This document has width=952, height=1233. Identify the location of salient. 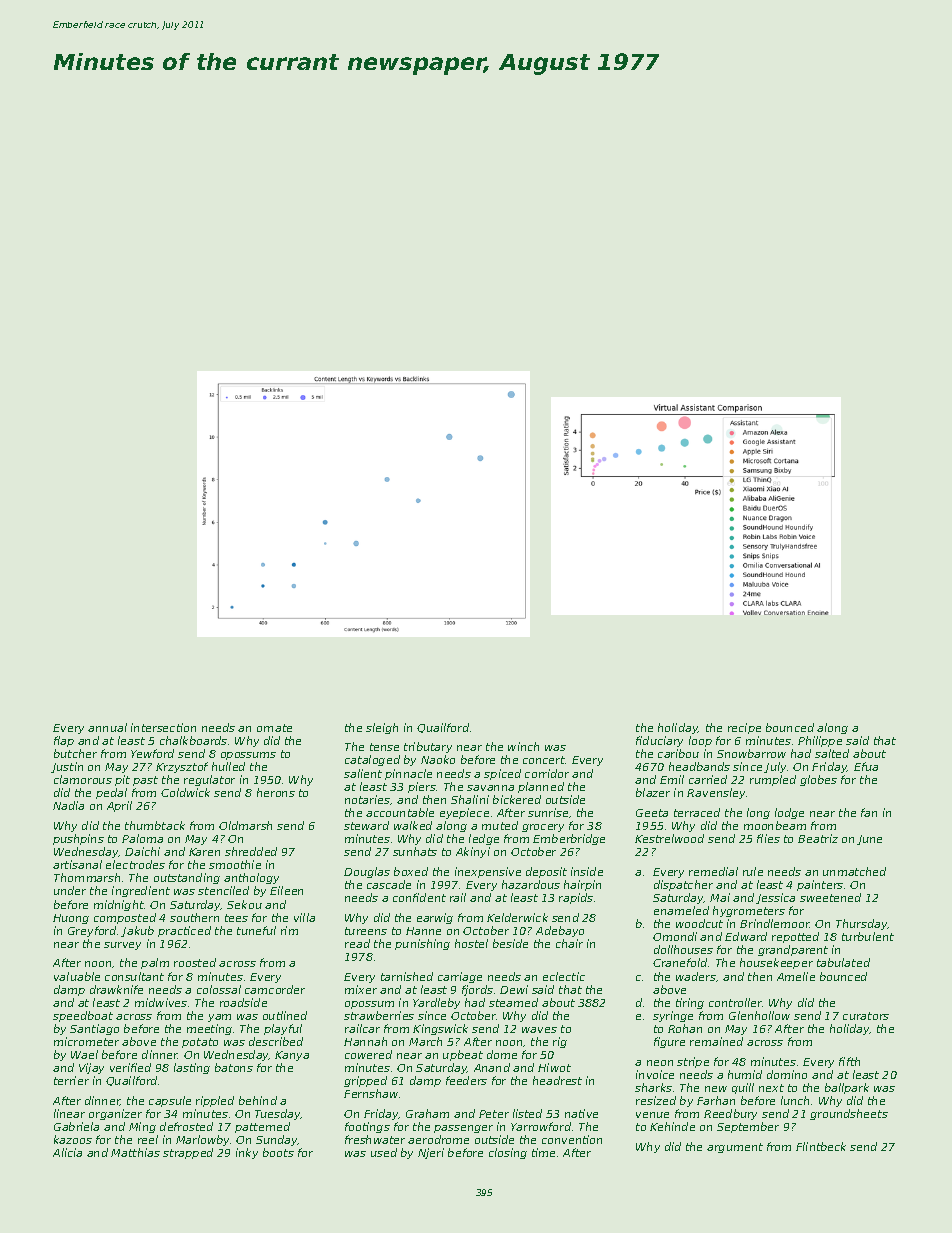
(363, 773).
